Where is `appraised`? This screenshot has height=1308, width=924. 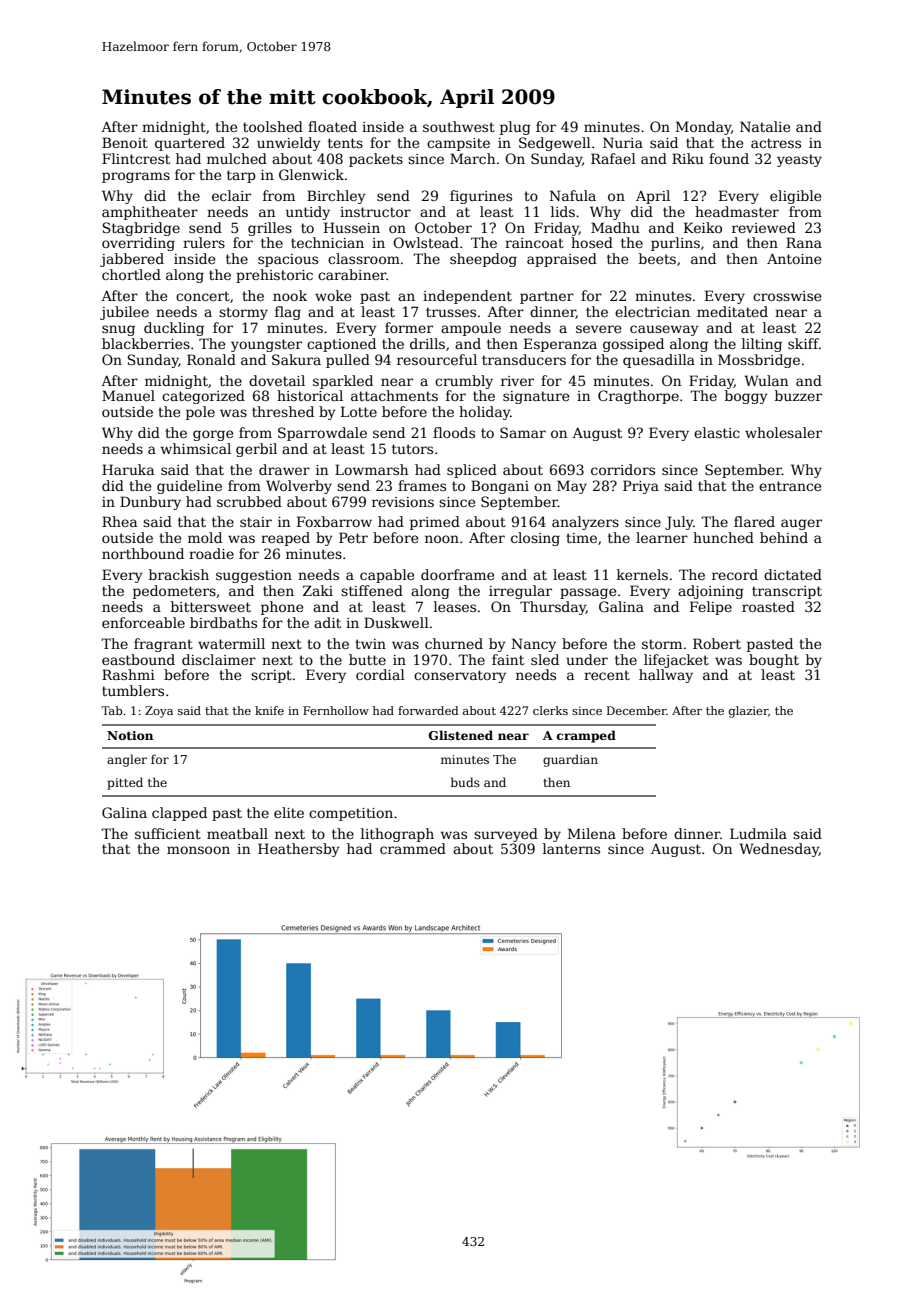
appraised is located at coordinates (562, 260).
